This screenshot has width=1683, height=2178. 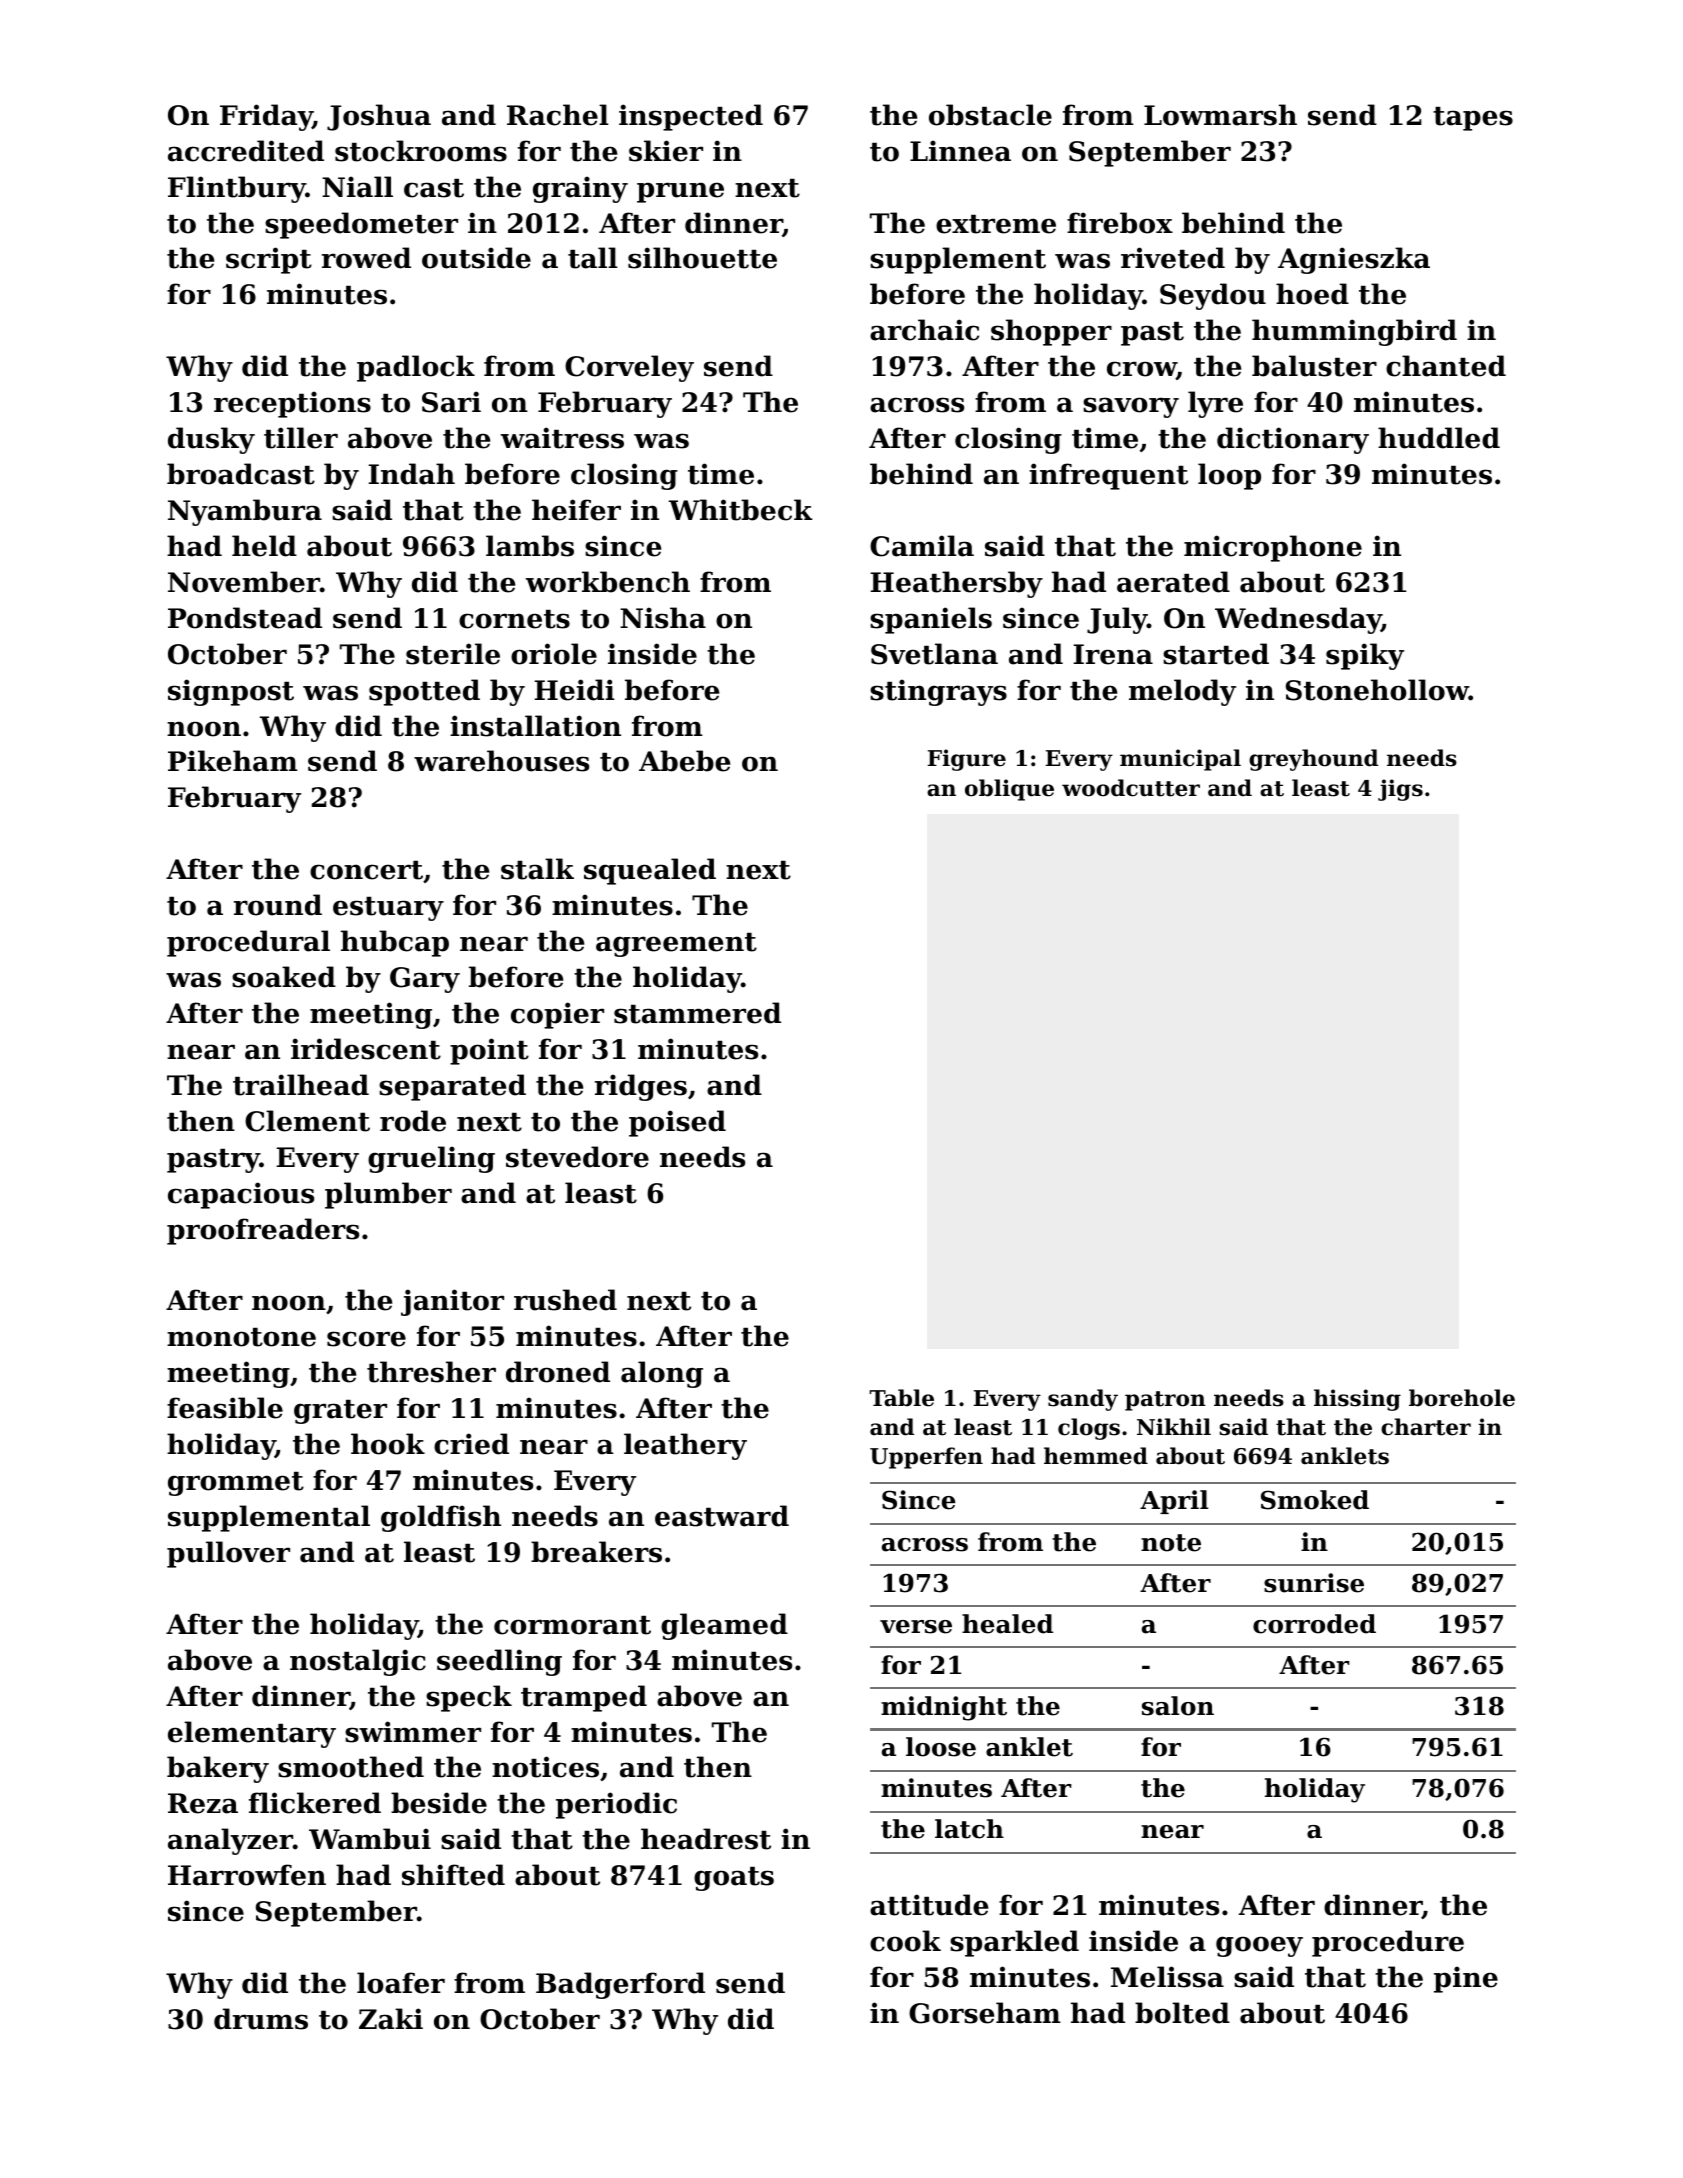 I want to click on pine, so click(x=1466, y=1979).
